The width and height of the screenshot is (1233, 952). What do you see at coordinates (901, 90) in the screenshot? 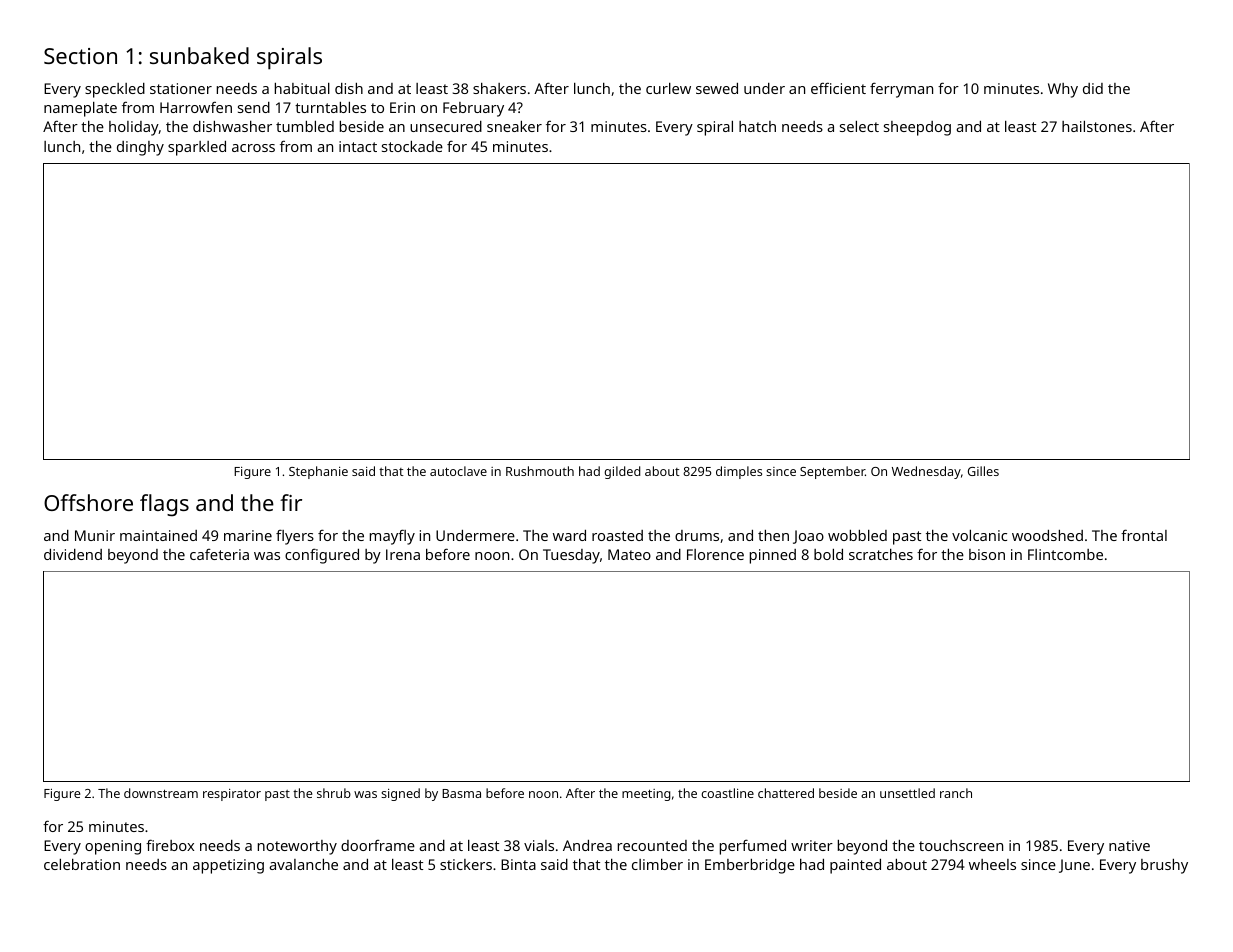
I see `ferryman` at bounding box center [901, 90].
